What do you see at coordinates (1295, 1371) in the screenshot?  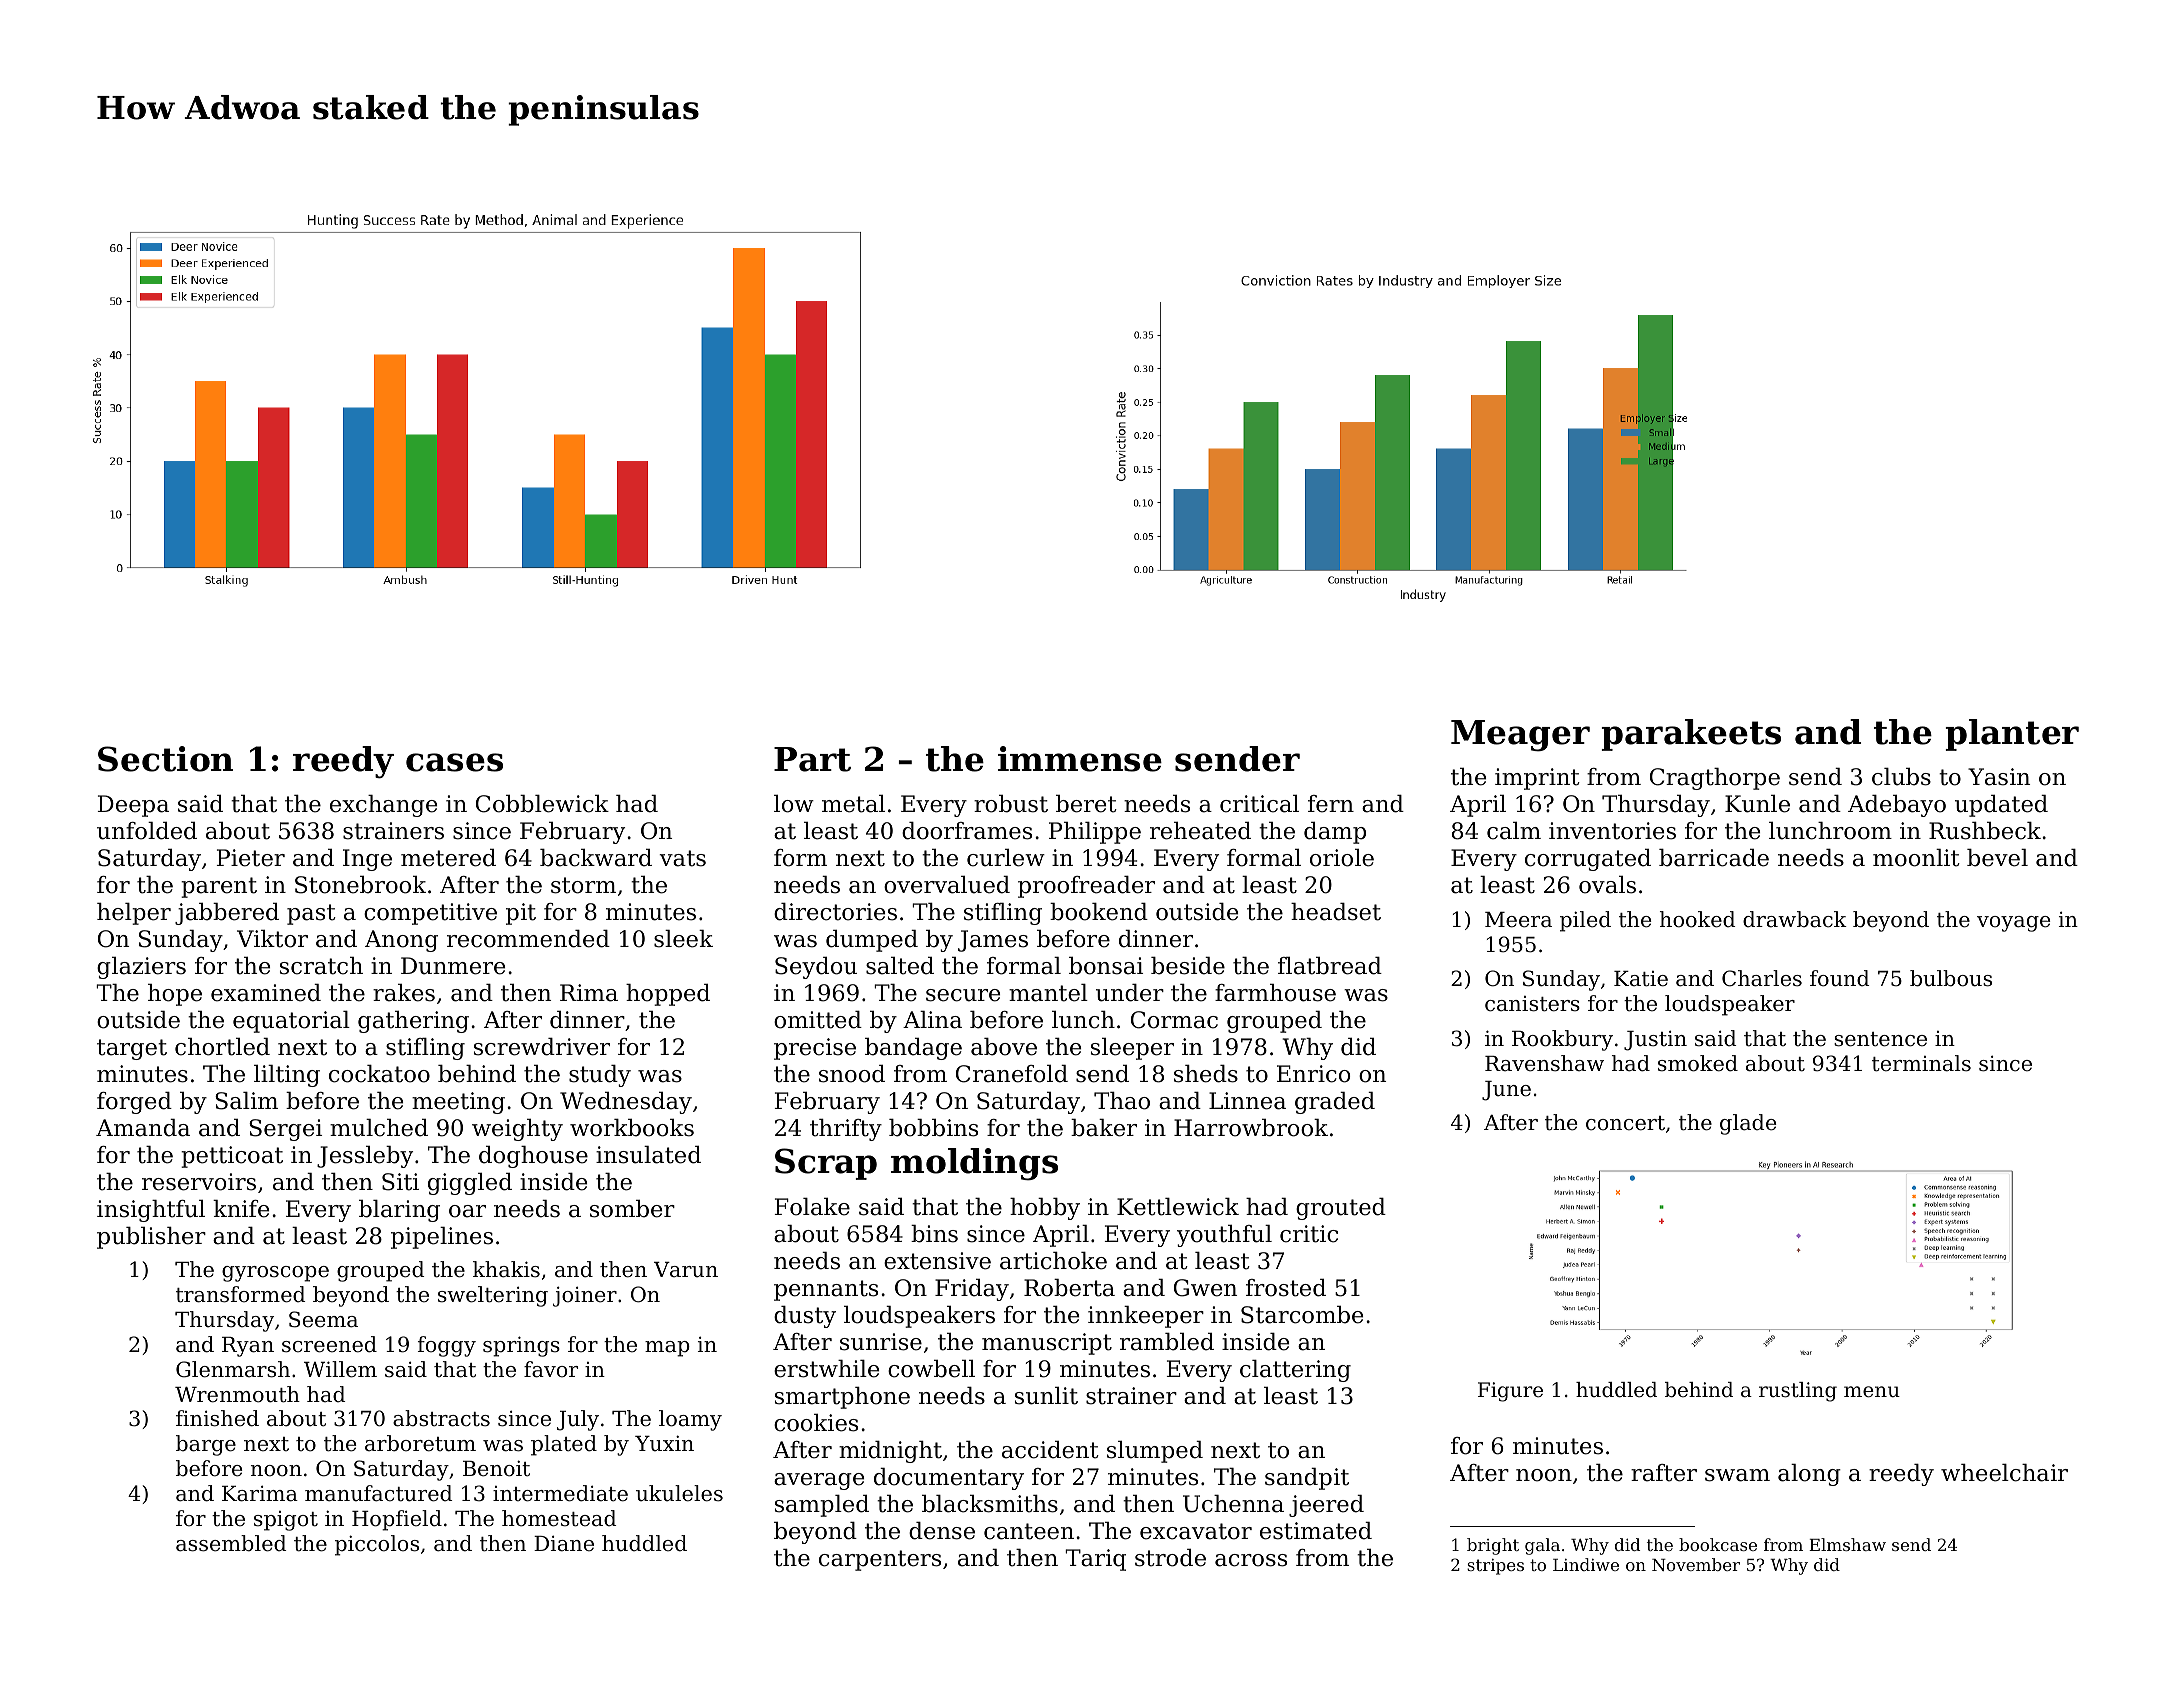 I see `clattering` at bounding box center [1295, 1371].
